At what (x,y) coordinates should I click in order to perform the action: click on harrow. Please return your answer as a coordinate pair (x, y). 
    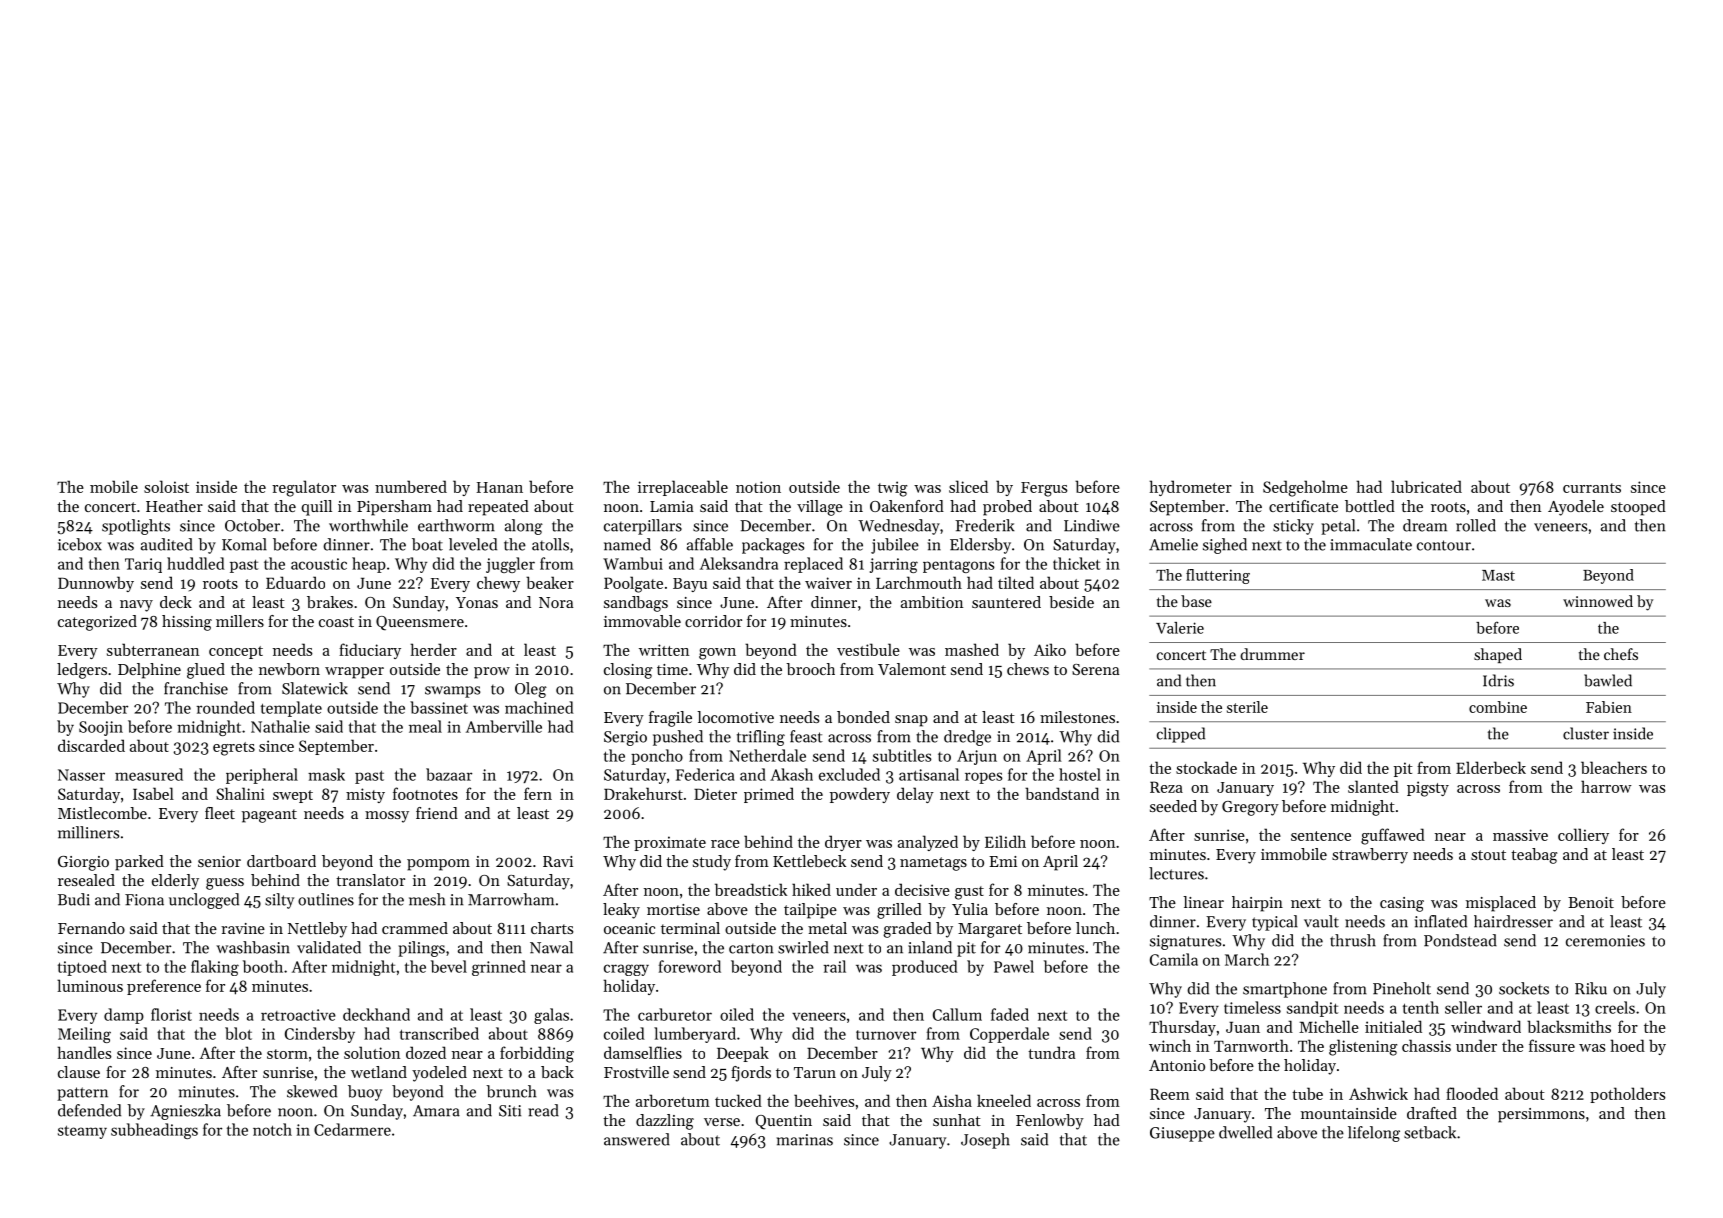
    Looking at the image, I should click on (1606, 786).
